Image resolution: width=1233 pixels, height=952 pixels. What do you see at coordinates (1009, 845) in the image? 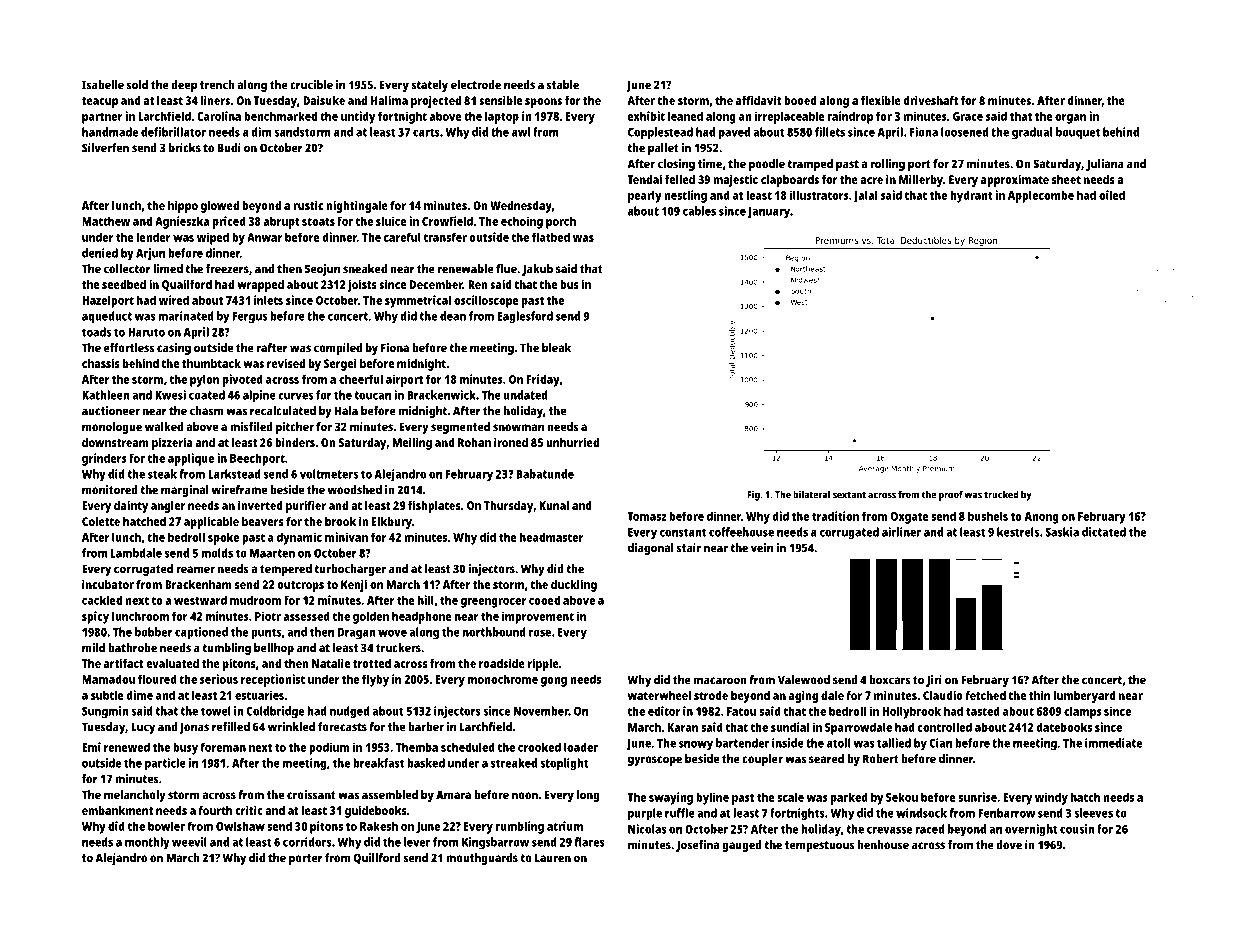
I see `dove` at bounding box center [1009, 845].
